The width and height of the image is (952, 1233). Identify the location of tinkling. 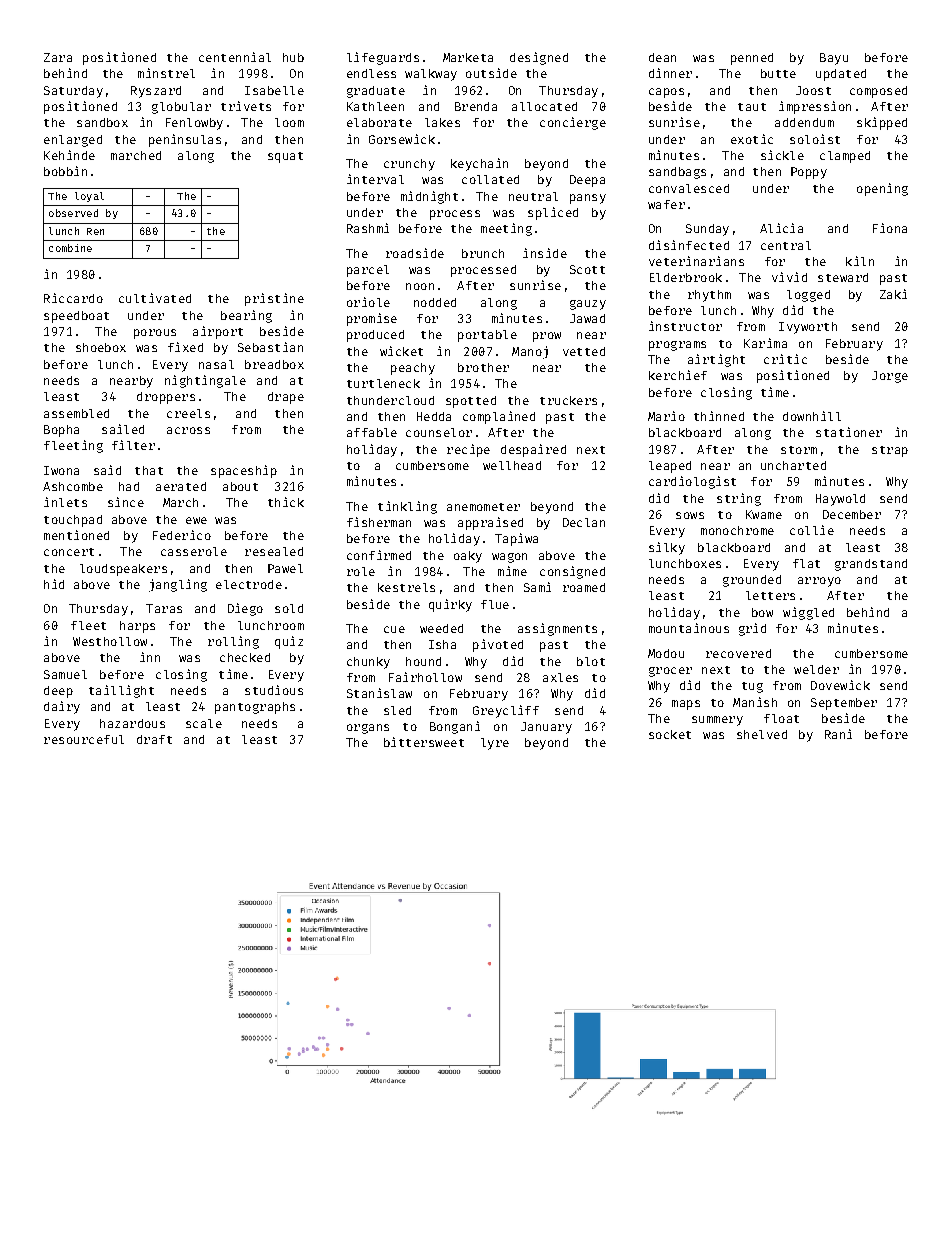
(407, 507).
